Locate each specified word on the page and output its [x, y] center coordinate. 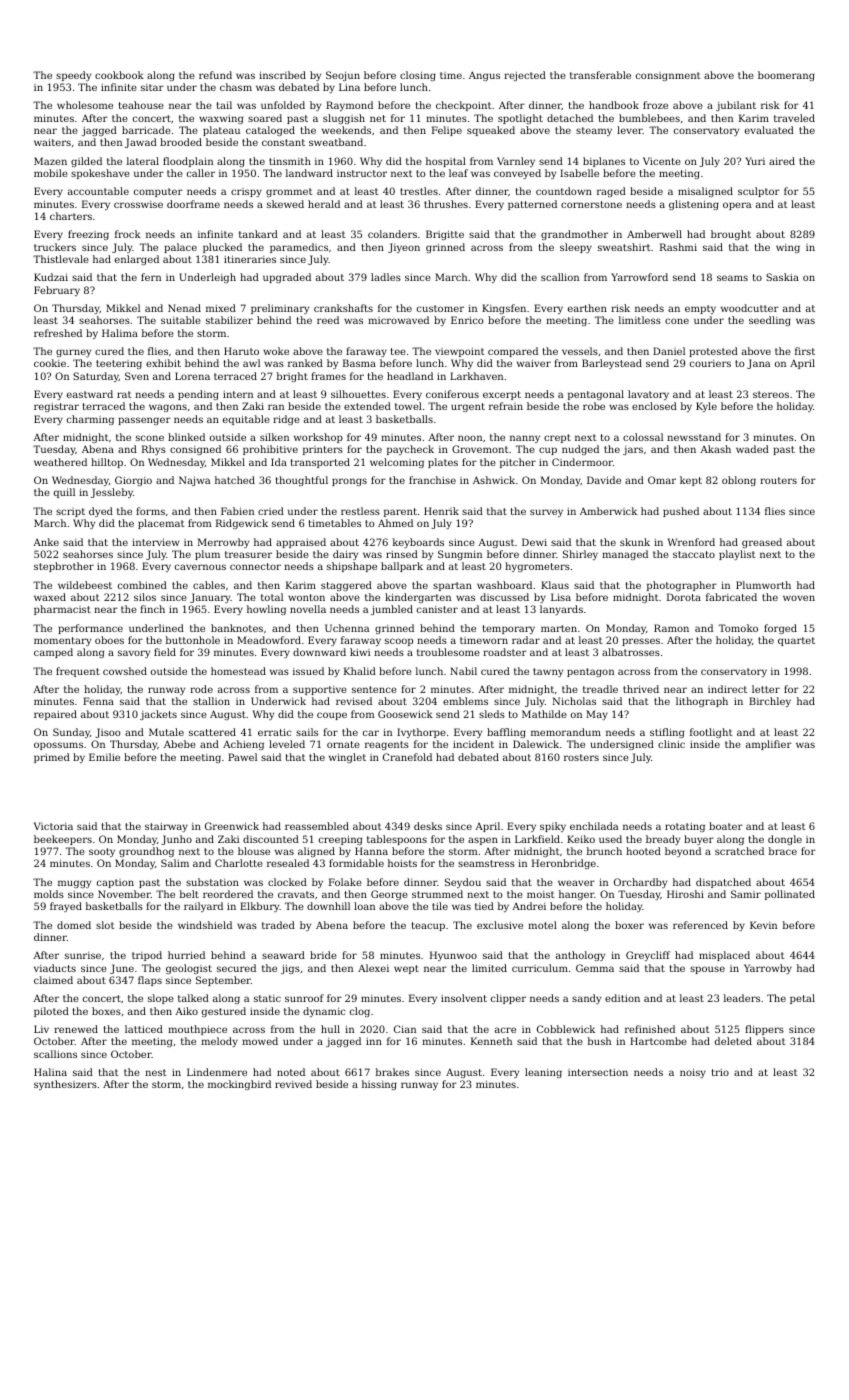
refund [215, 75]
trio [720, 1072]
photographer [682, 586]
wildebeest [85, 585]
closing [418, 76]
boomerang [786, 76]
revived [293, 1084]
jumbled [392, 610]
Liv [41, 1029]
